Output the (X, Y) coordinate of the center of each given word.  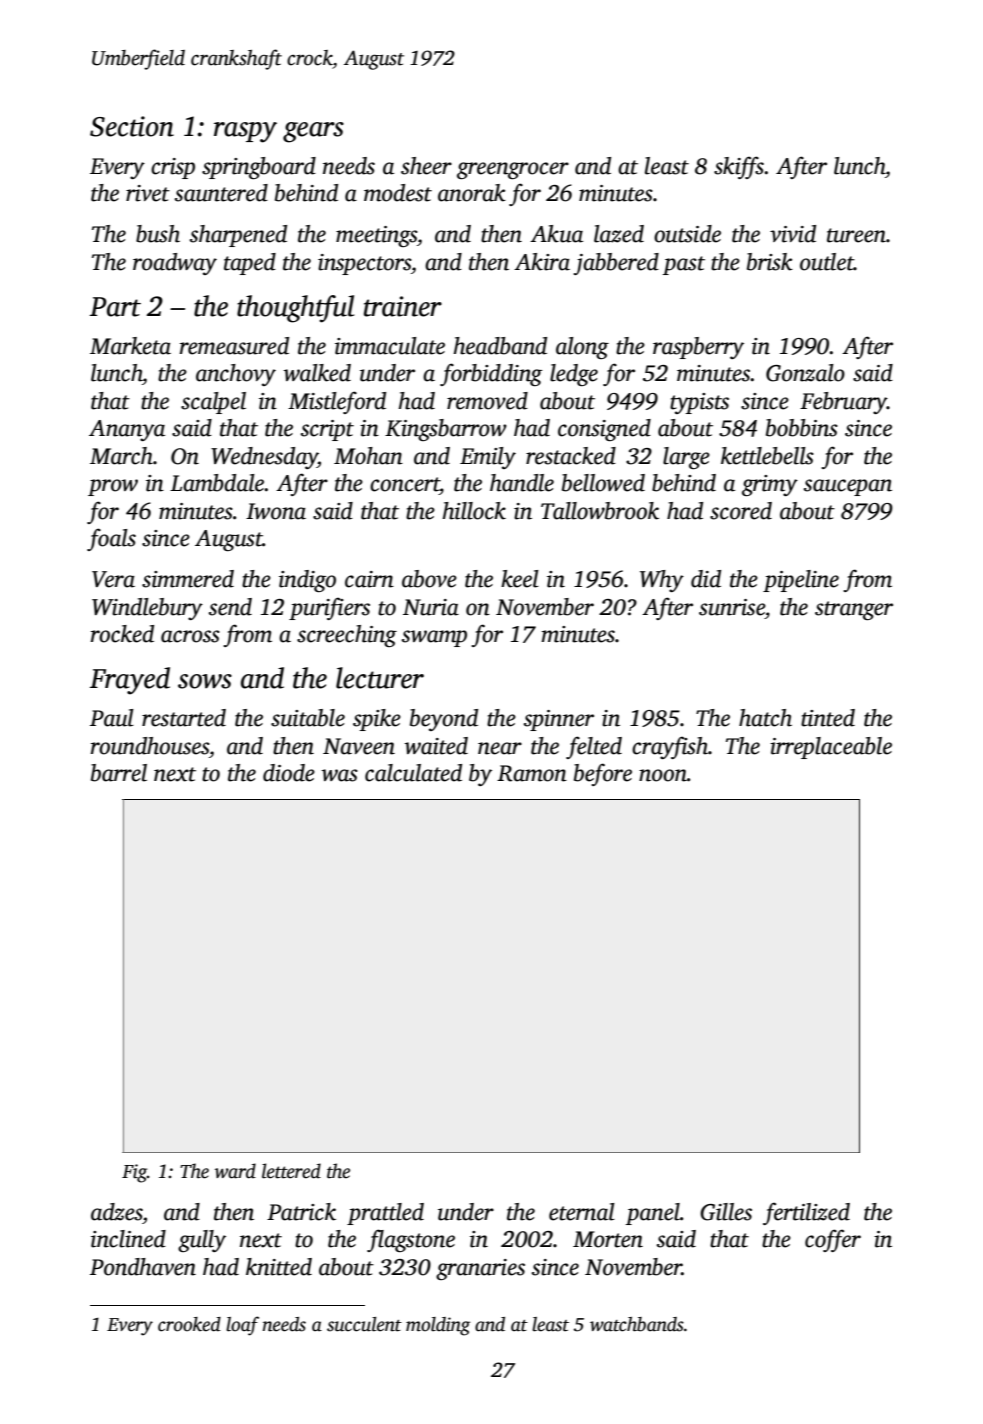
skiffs (739, 167)
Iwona (276, 511)
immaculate (390, 346)
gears (313, 132)
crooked (189, 1324)
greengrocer (513, 170)
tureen (856, 235)
